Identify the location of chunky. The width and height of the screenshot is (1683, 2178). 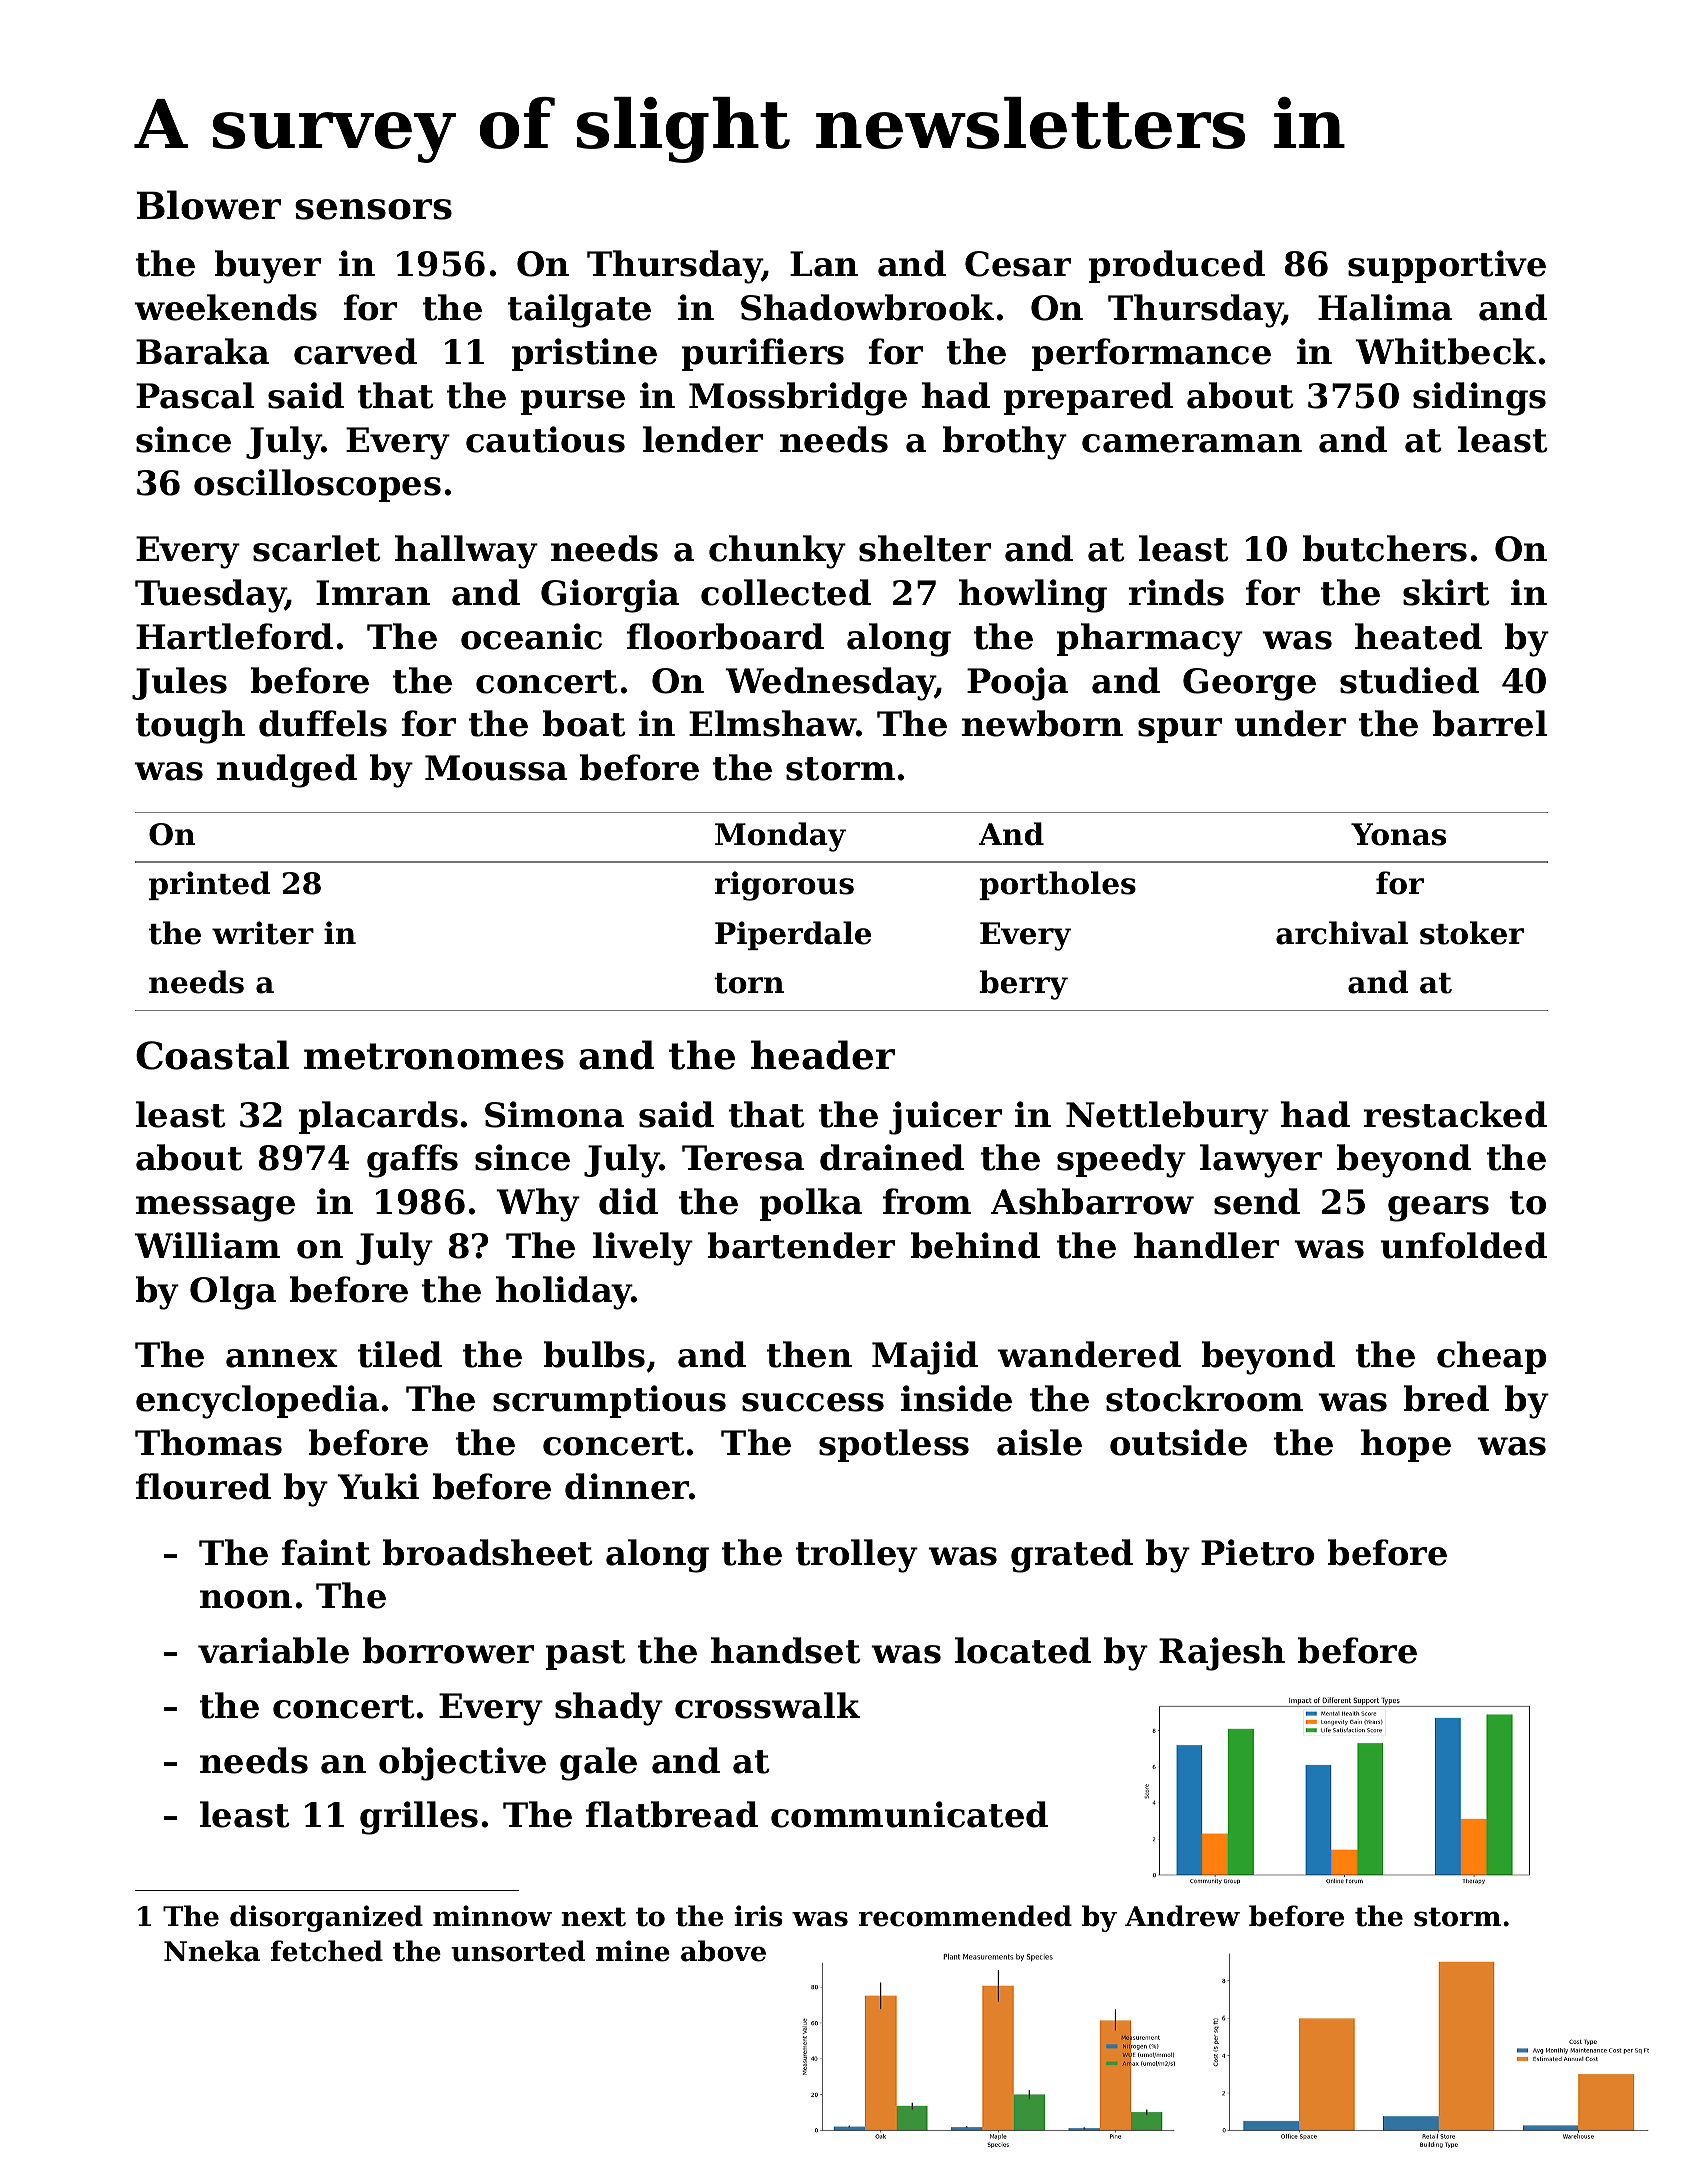
(777, 552).
